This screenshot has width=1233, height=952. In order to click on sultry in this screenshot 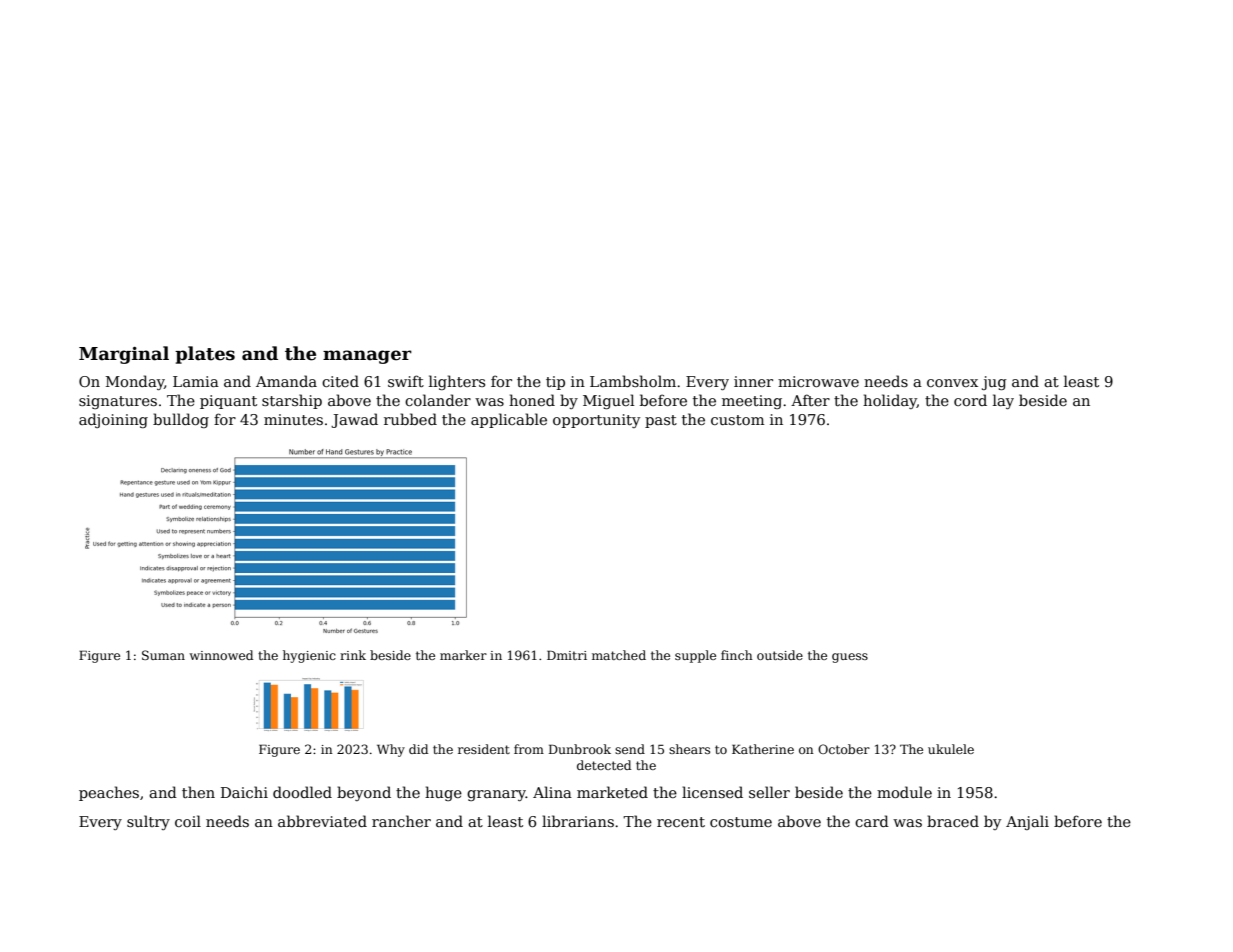, I will do `click(148, 822)`.
